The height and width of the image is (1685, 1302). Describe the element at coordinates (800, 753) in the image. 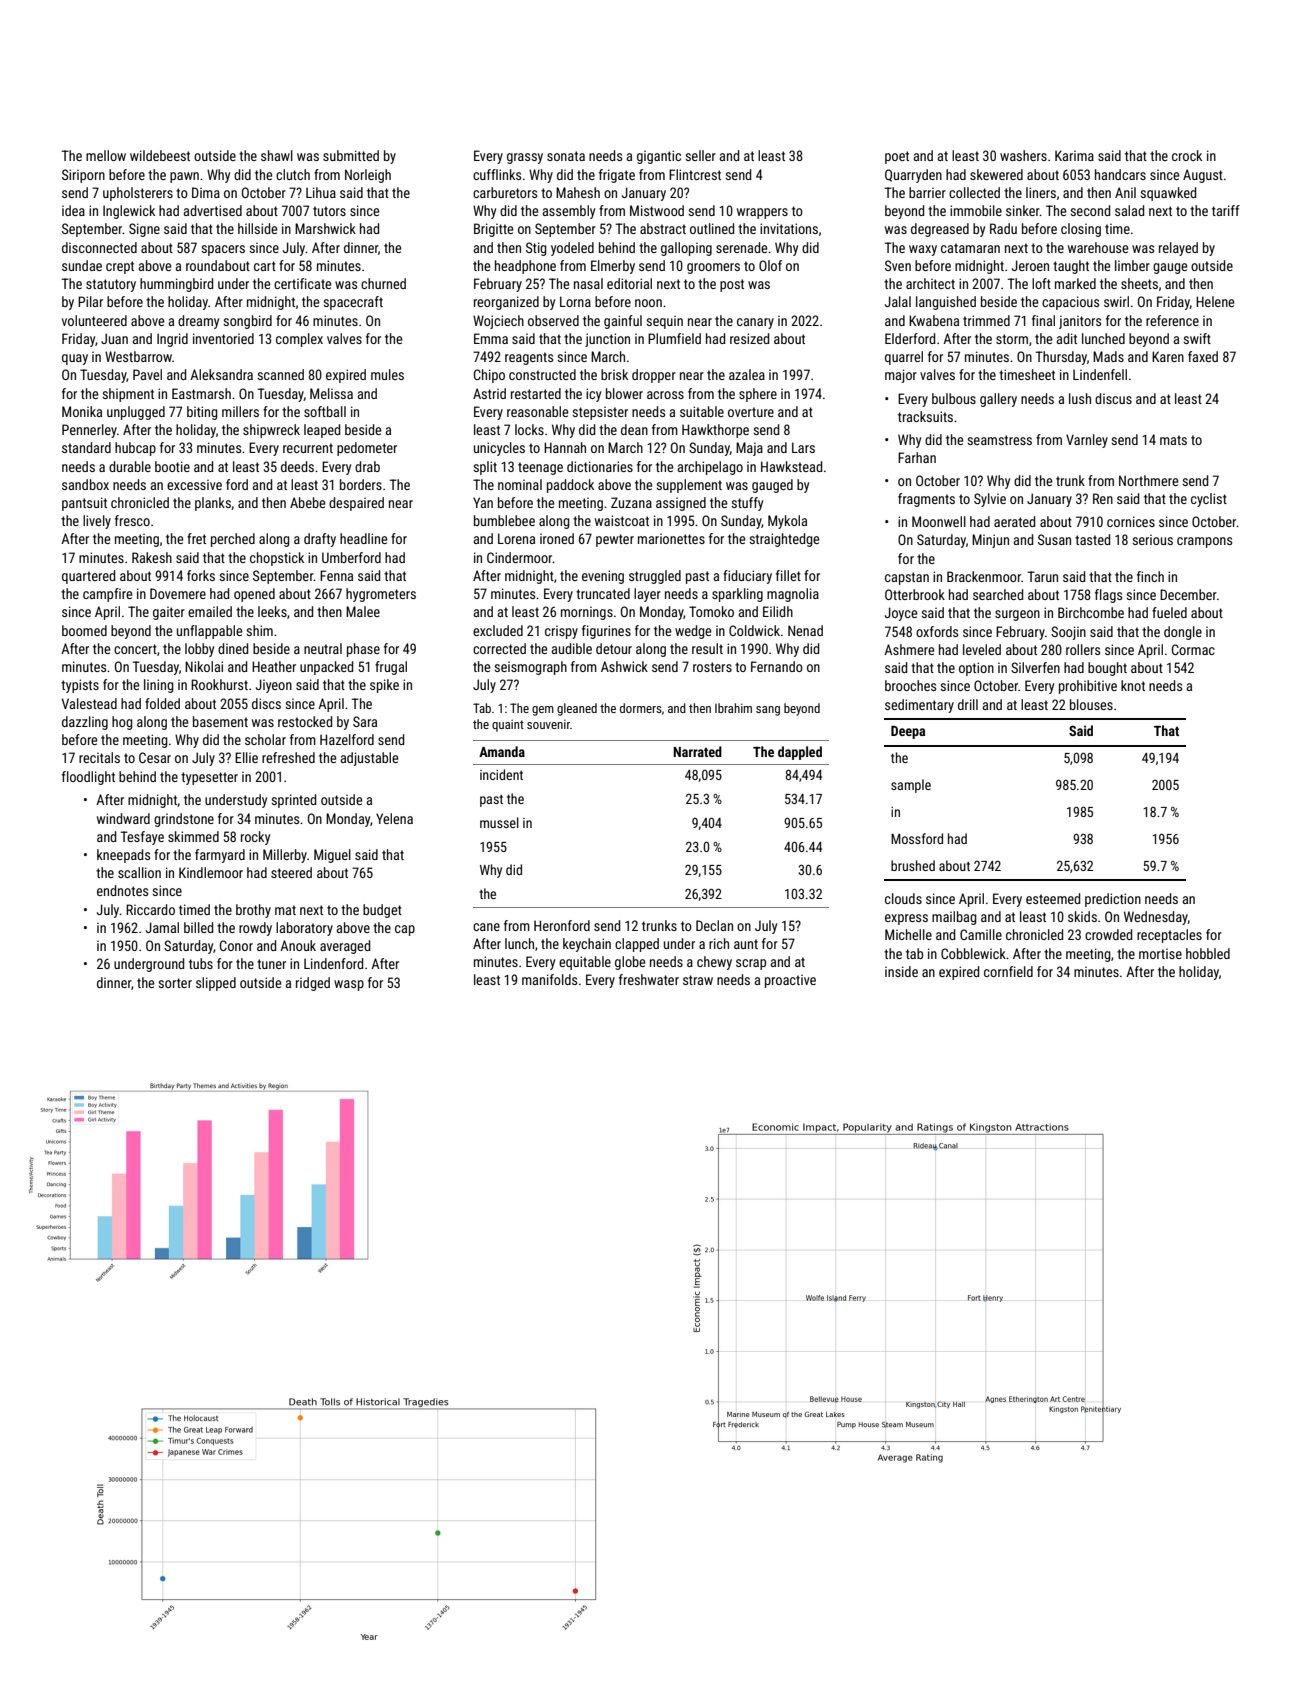

I see `dappled` at that location.
